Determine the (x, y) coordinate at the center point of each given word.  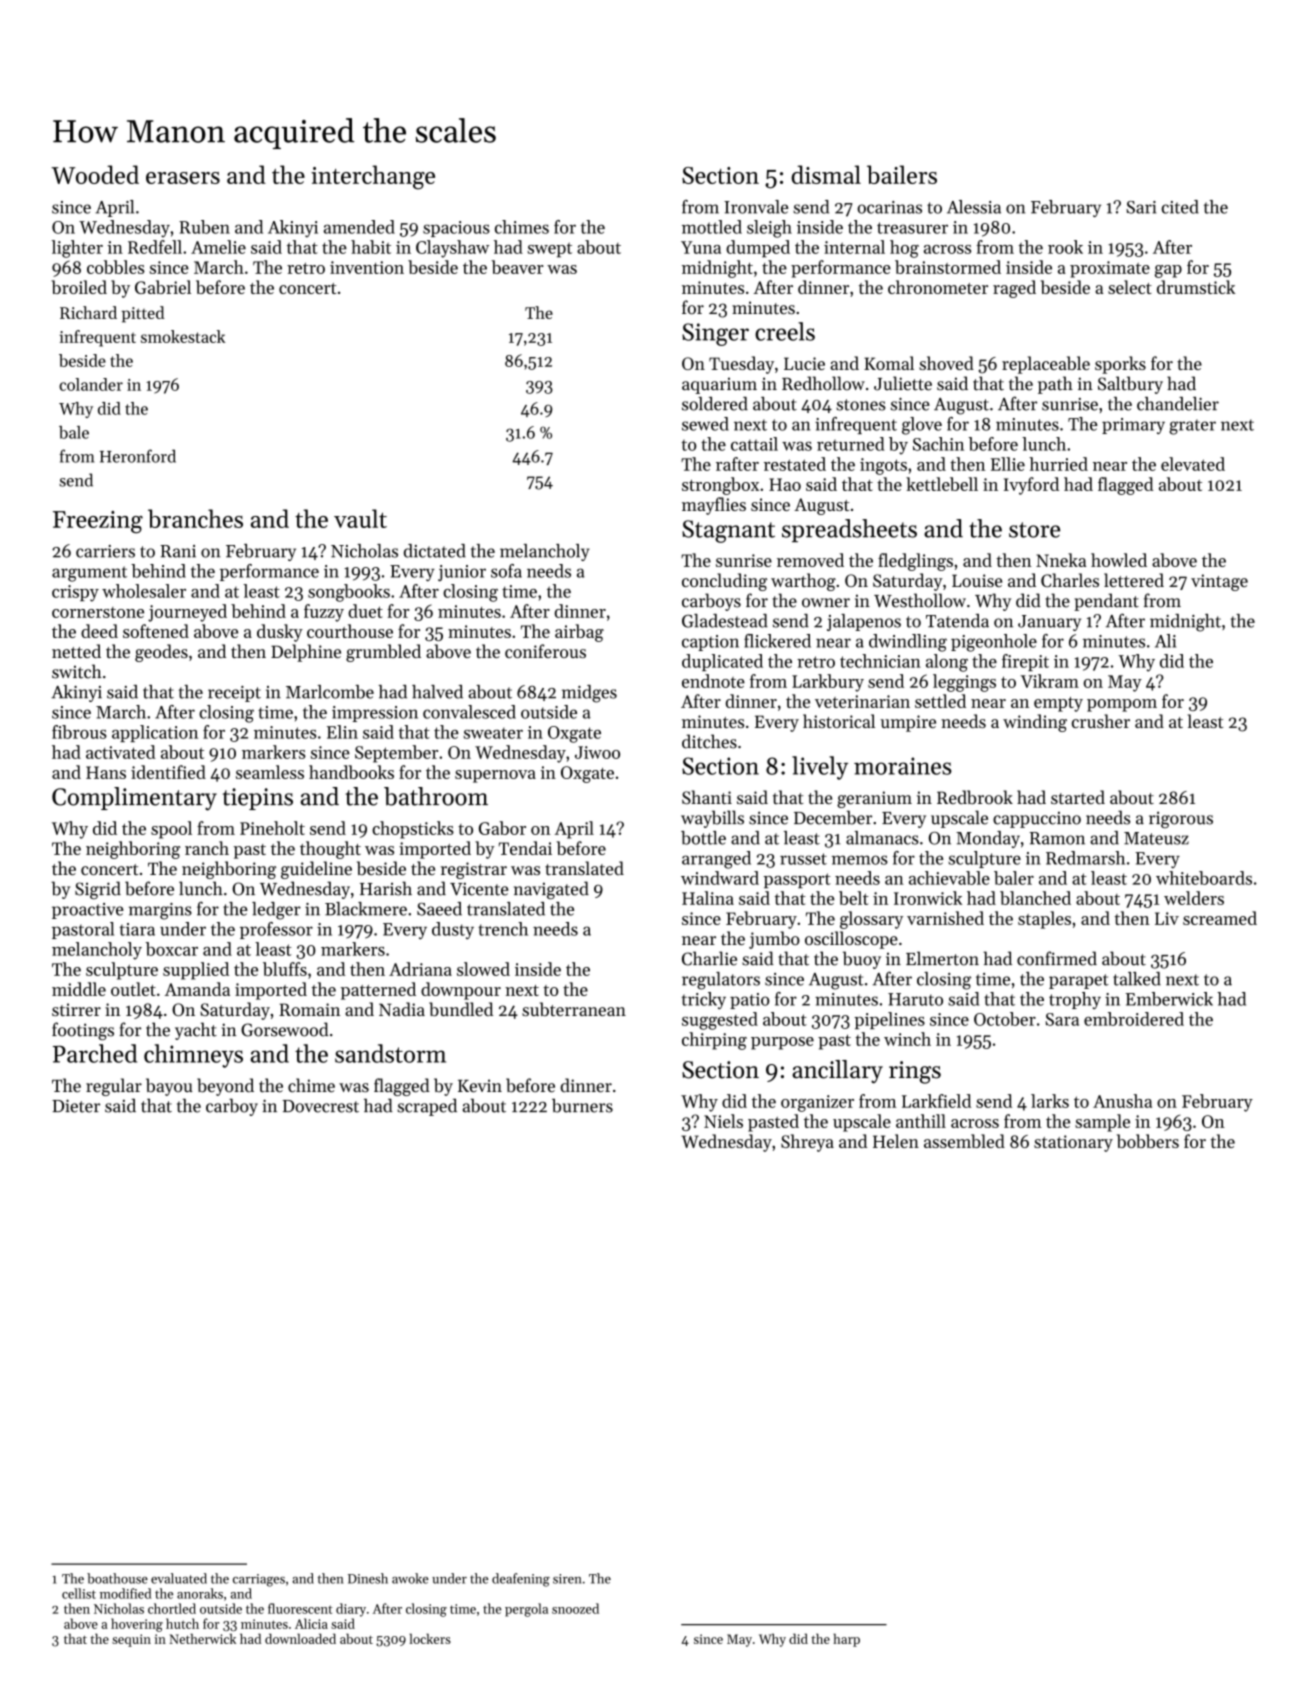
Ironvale (756, 207)
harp (846, 1640)
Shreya (807, 1143)
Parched (95, 1053)
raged (1014, 289)
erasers (183, 178)
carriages (259, 1580)
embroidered (1134, 1019)
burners (582, 1105)
